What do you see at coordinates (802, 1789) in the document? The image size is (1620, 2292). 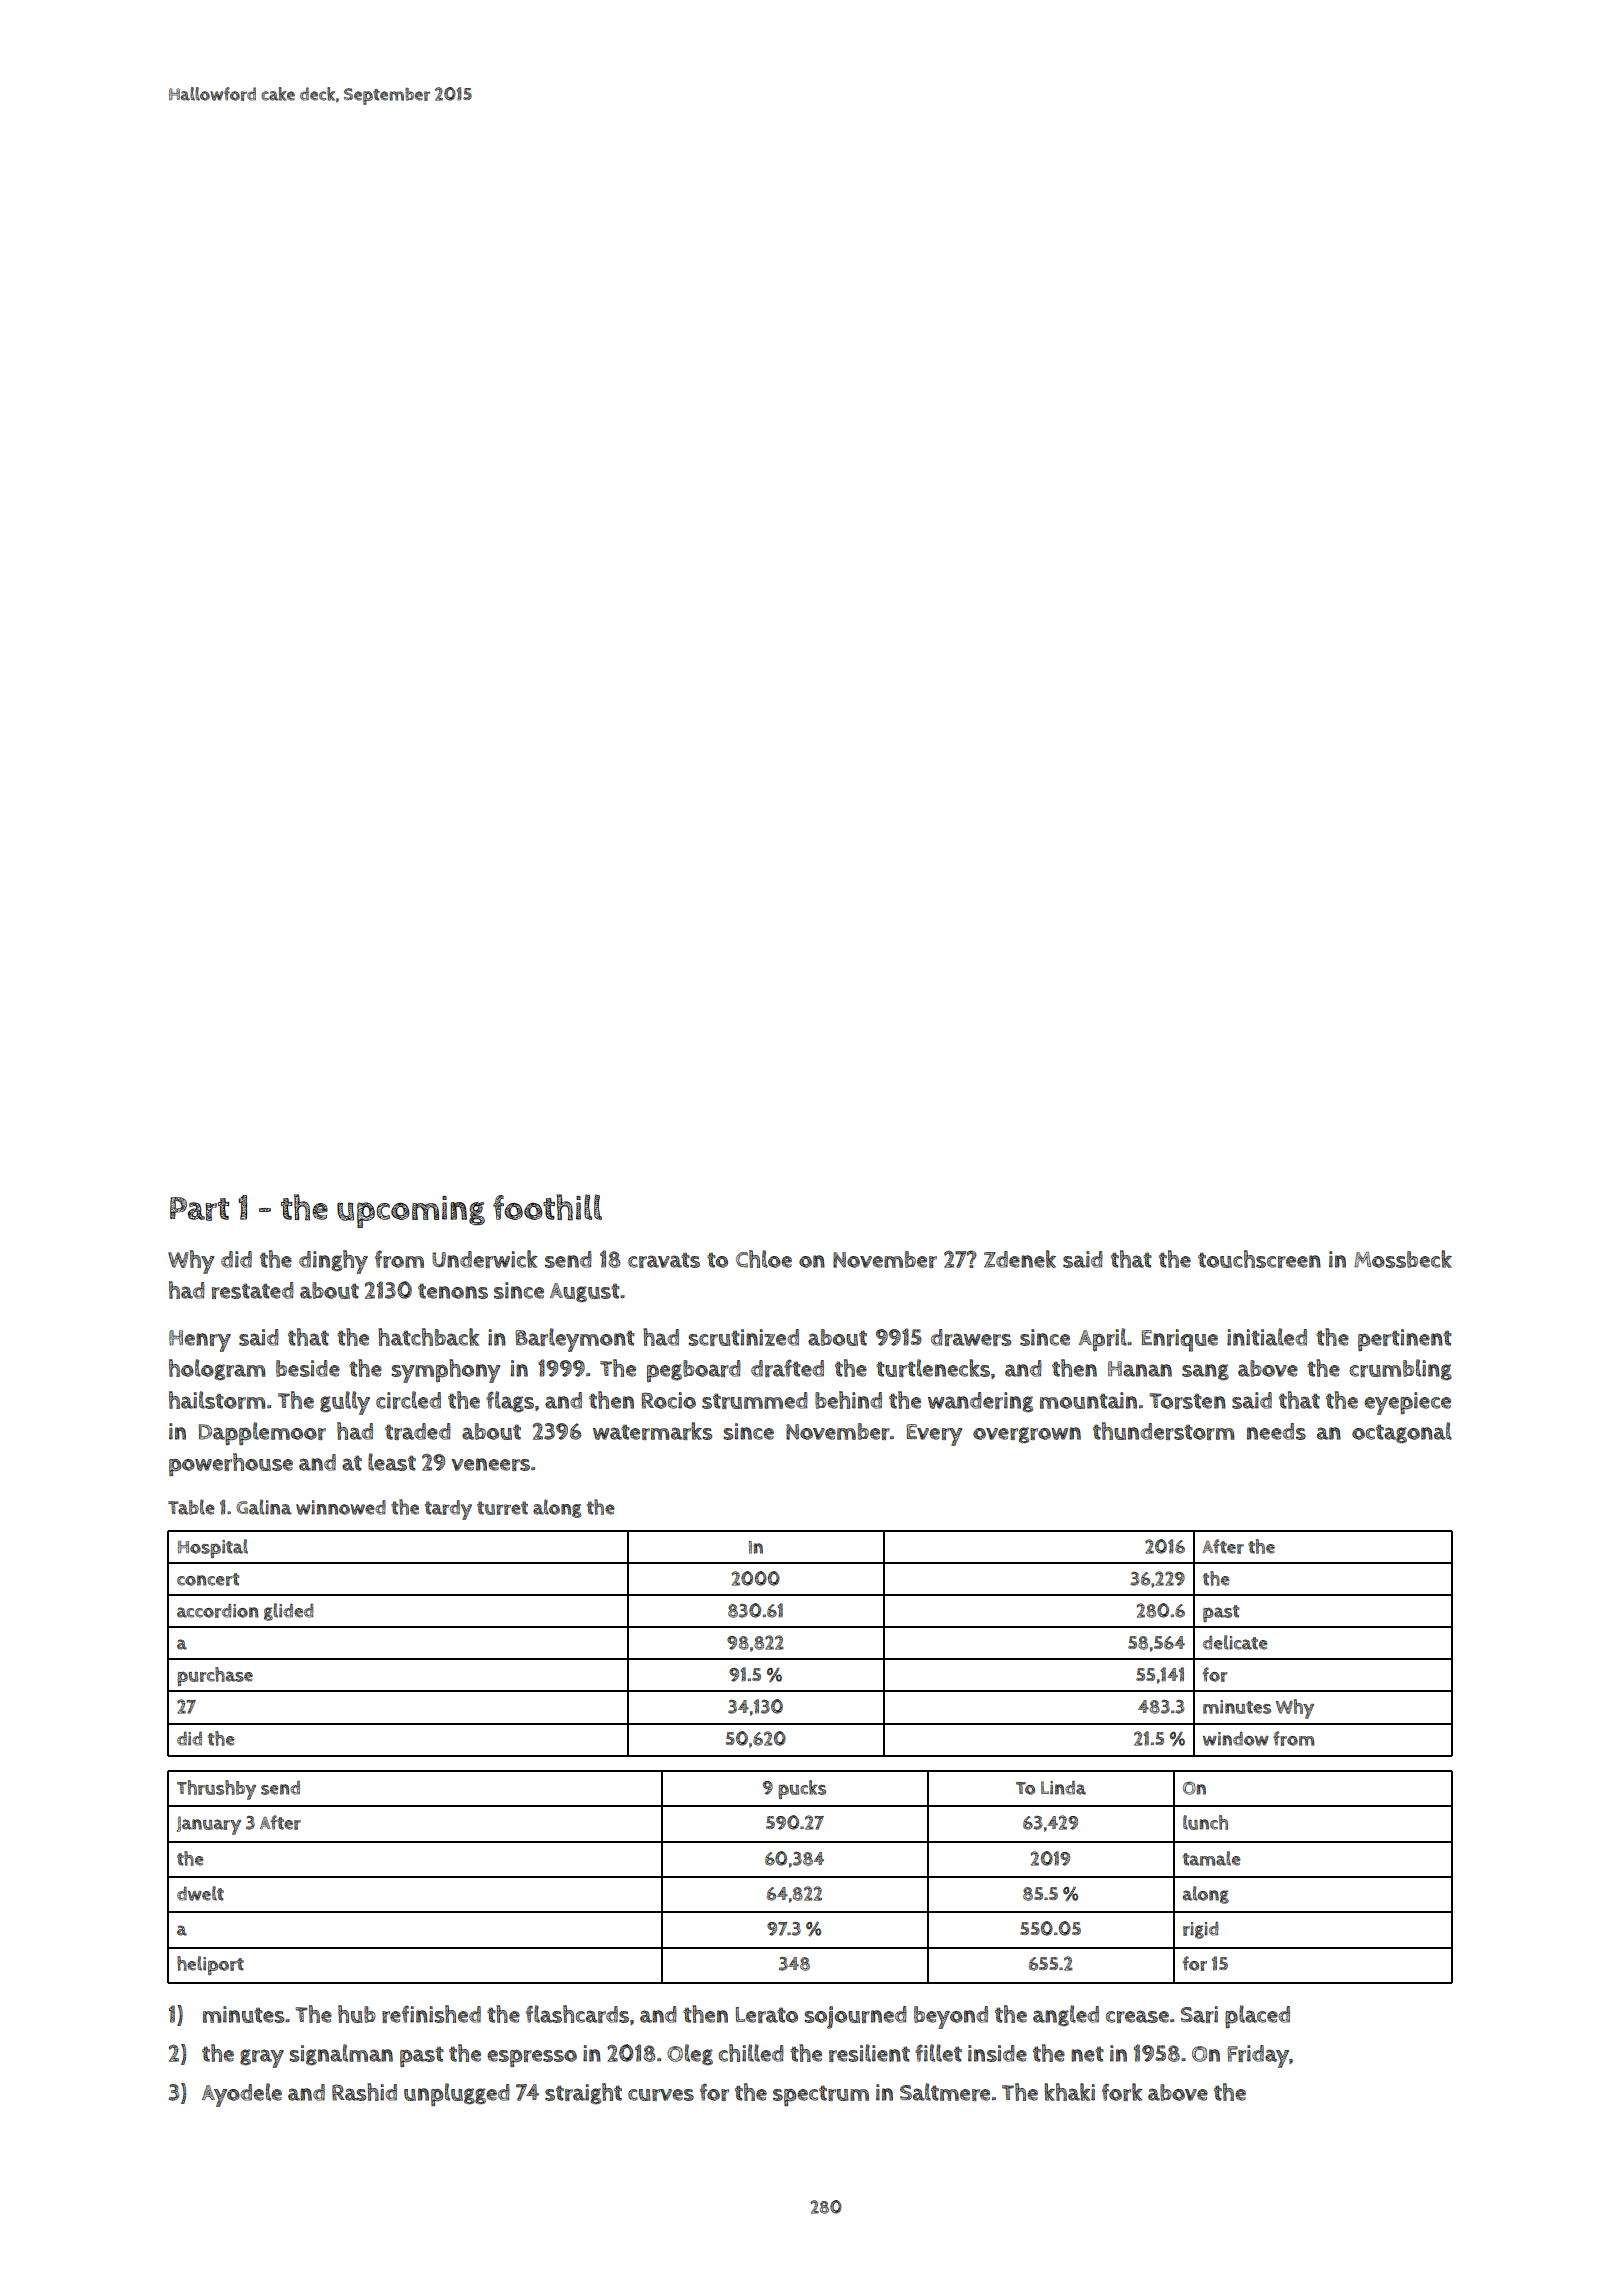 I see `pucks` at bounding box center [802, 1789].
